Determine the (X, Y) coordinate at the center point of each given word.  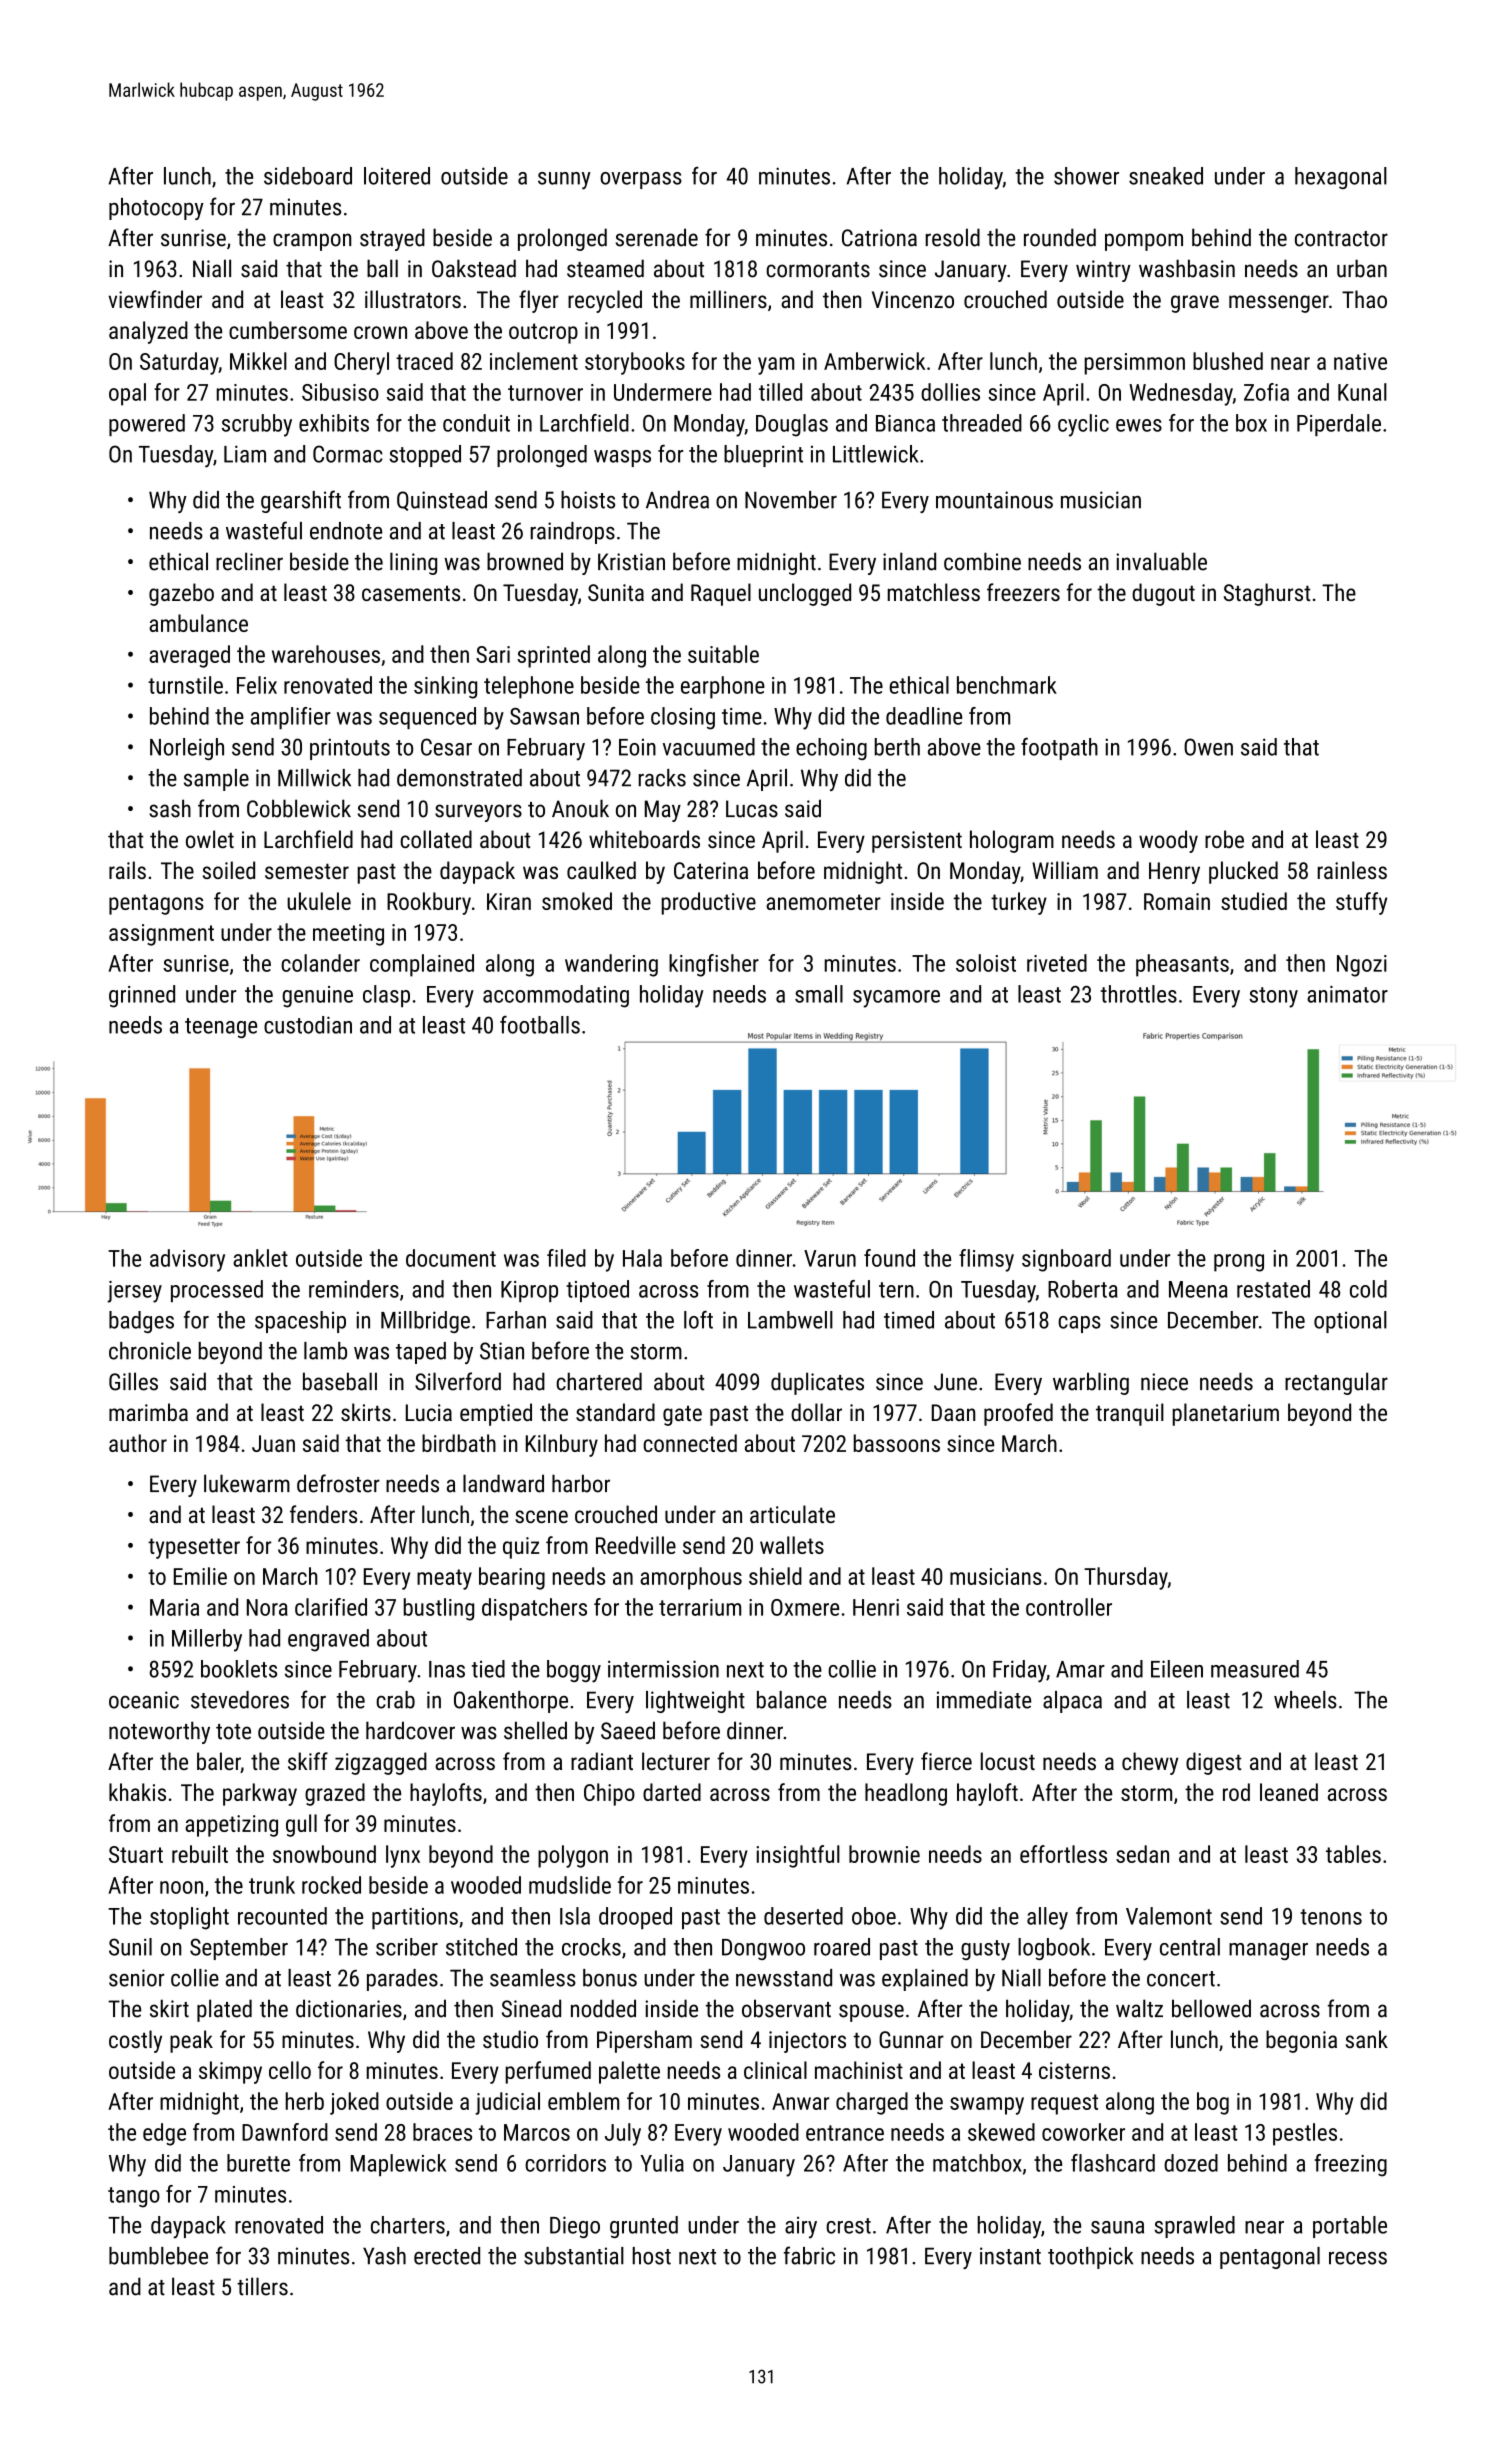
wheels (1305, 1700)
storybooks (635, 363)
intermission (663, 1669)
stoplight (189, 1918)
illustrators (413, 299)
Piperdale (1339, 425)
